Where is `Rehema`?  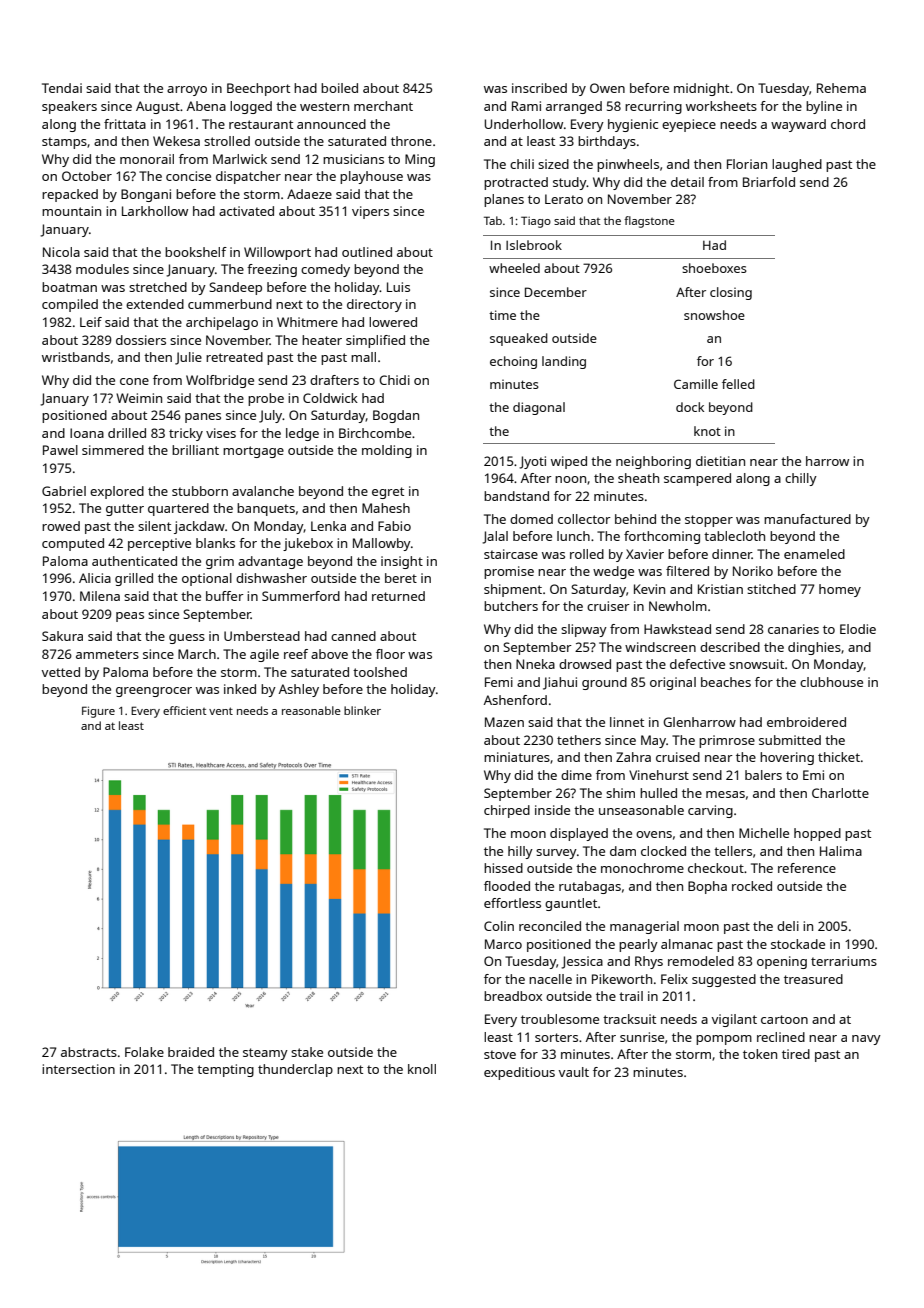 Rehema is located at coordinates (841, 88).
